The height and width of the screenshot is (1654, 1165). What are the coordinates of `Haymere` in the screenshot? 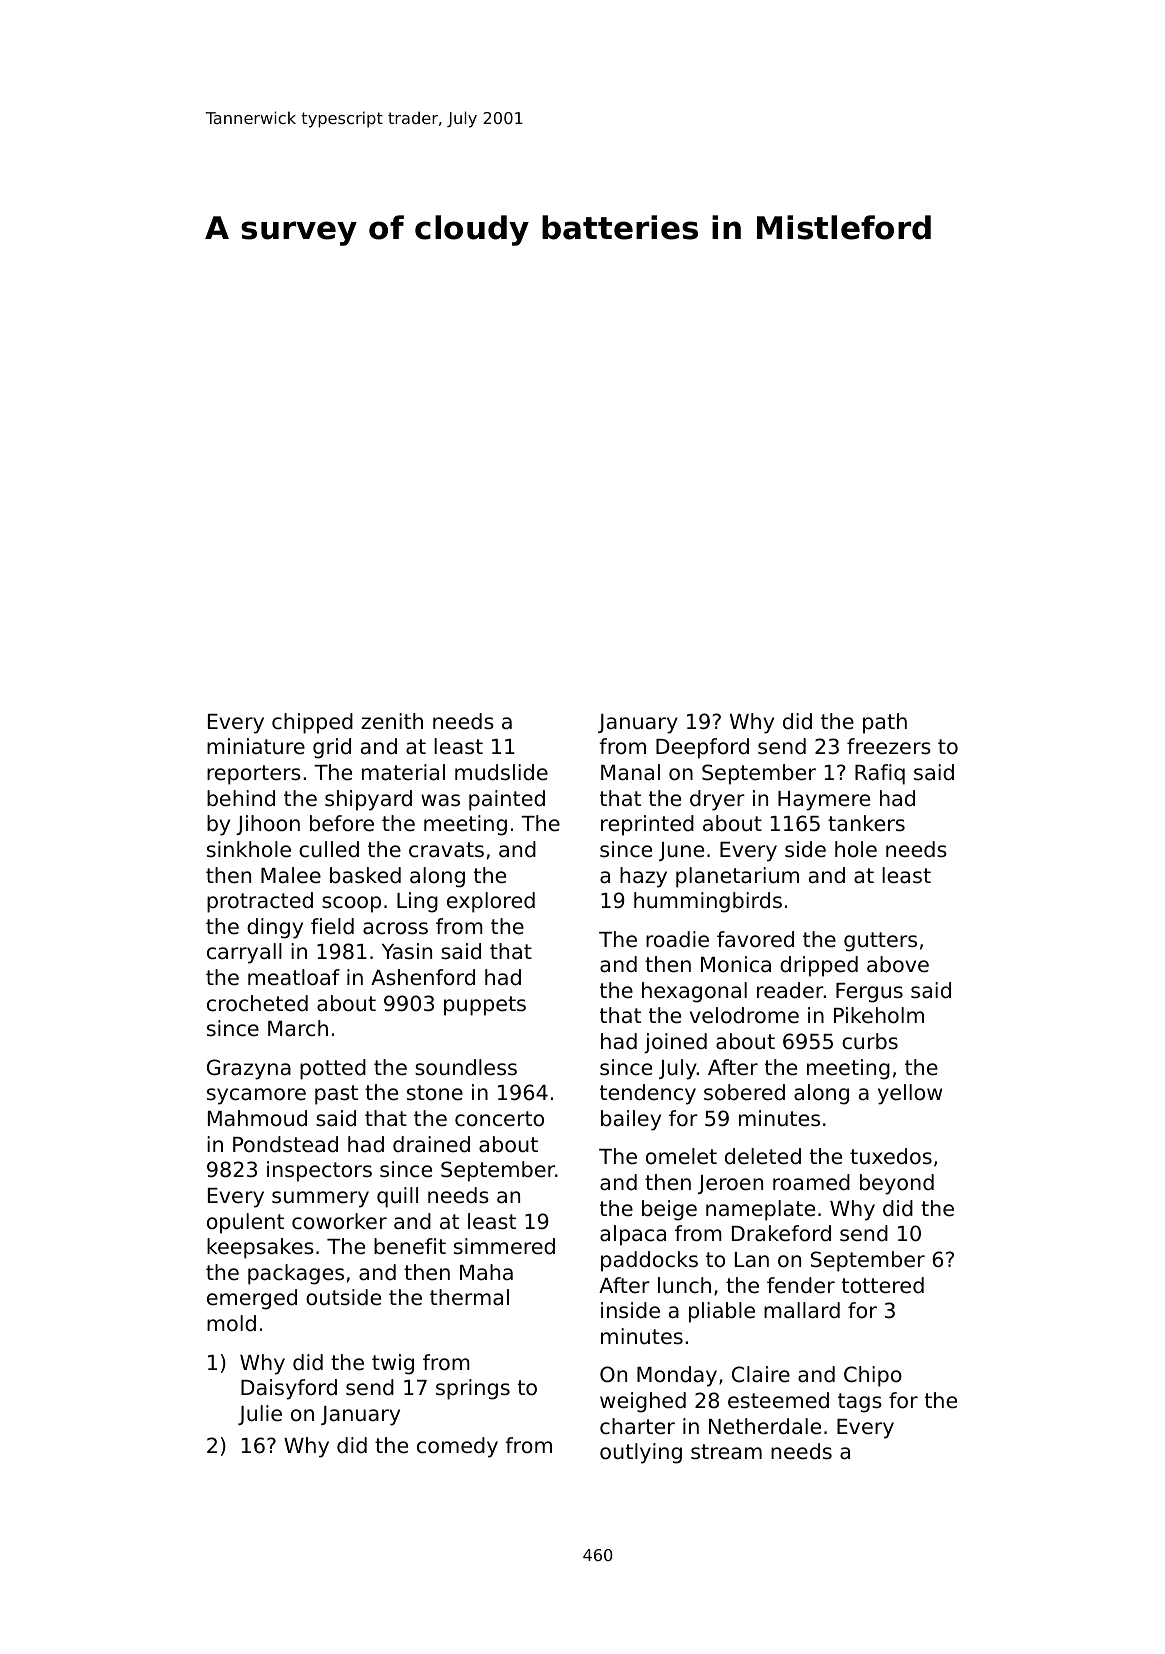 It's located at (824, 801).
